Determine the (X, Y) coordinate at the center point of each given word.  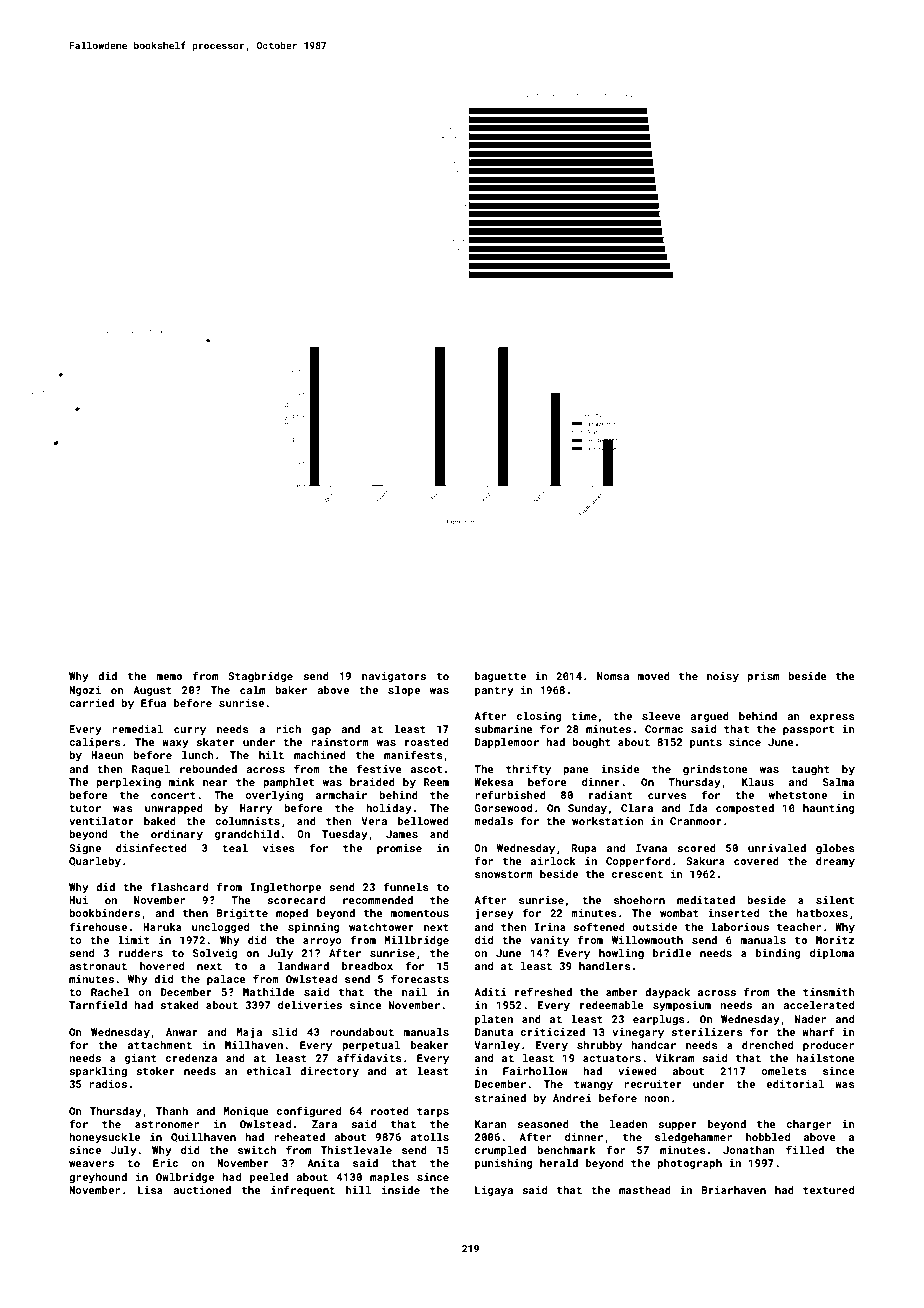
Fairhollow (535, 1071)
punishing (503, 1164)
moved (654, 676)
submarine (504, 729)
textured (828, 1190)
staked (179, 1005)
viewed (637, 1071)
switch (257, 1150)
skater (215, 742)
